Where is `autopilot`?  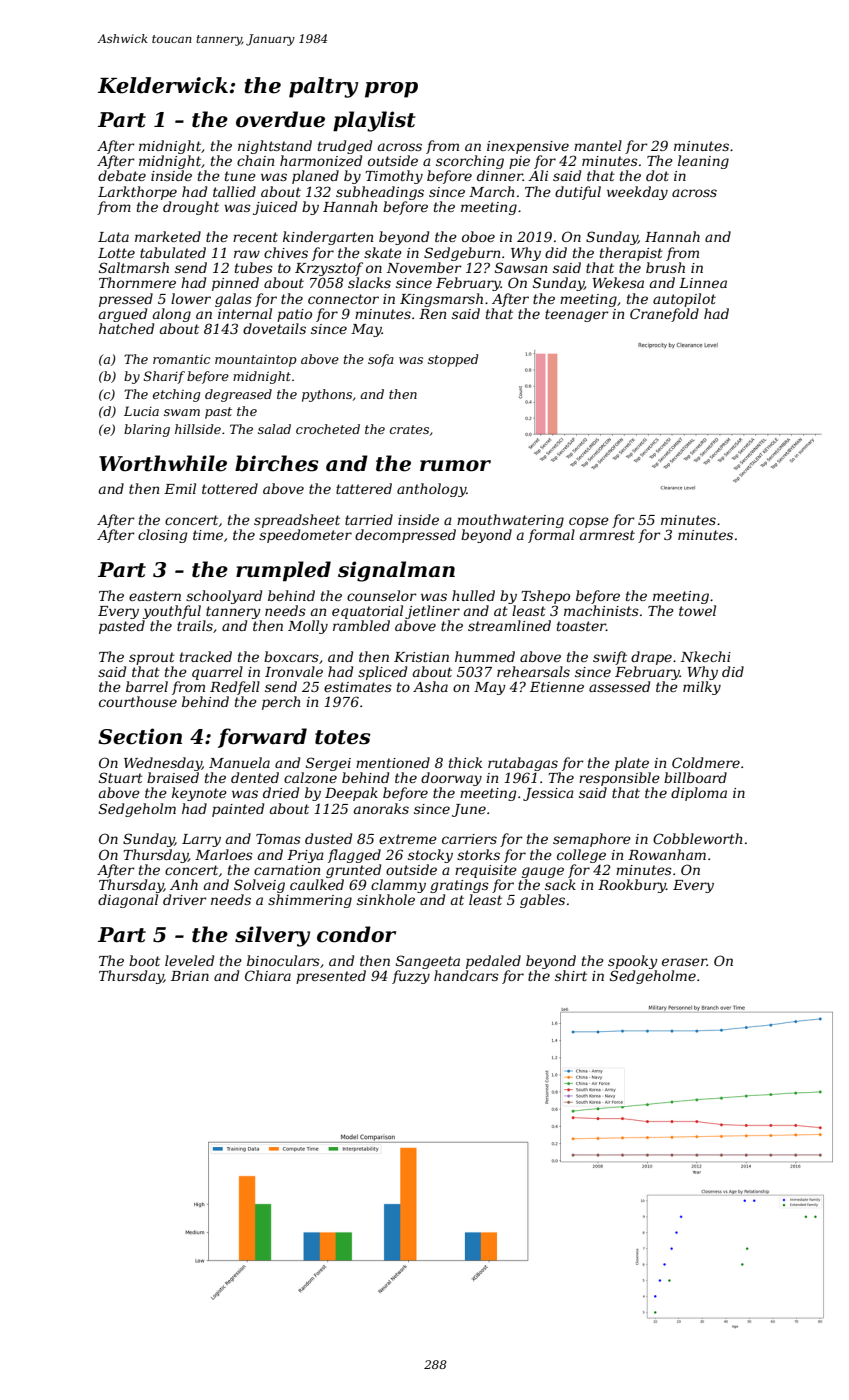
autopilot is located at coordinates (684, 300).
